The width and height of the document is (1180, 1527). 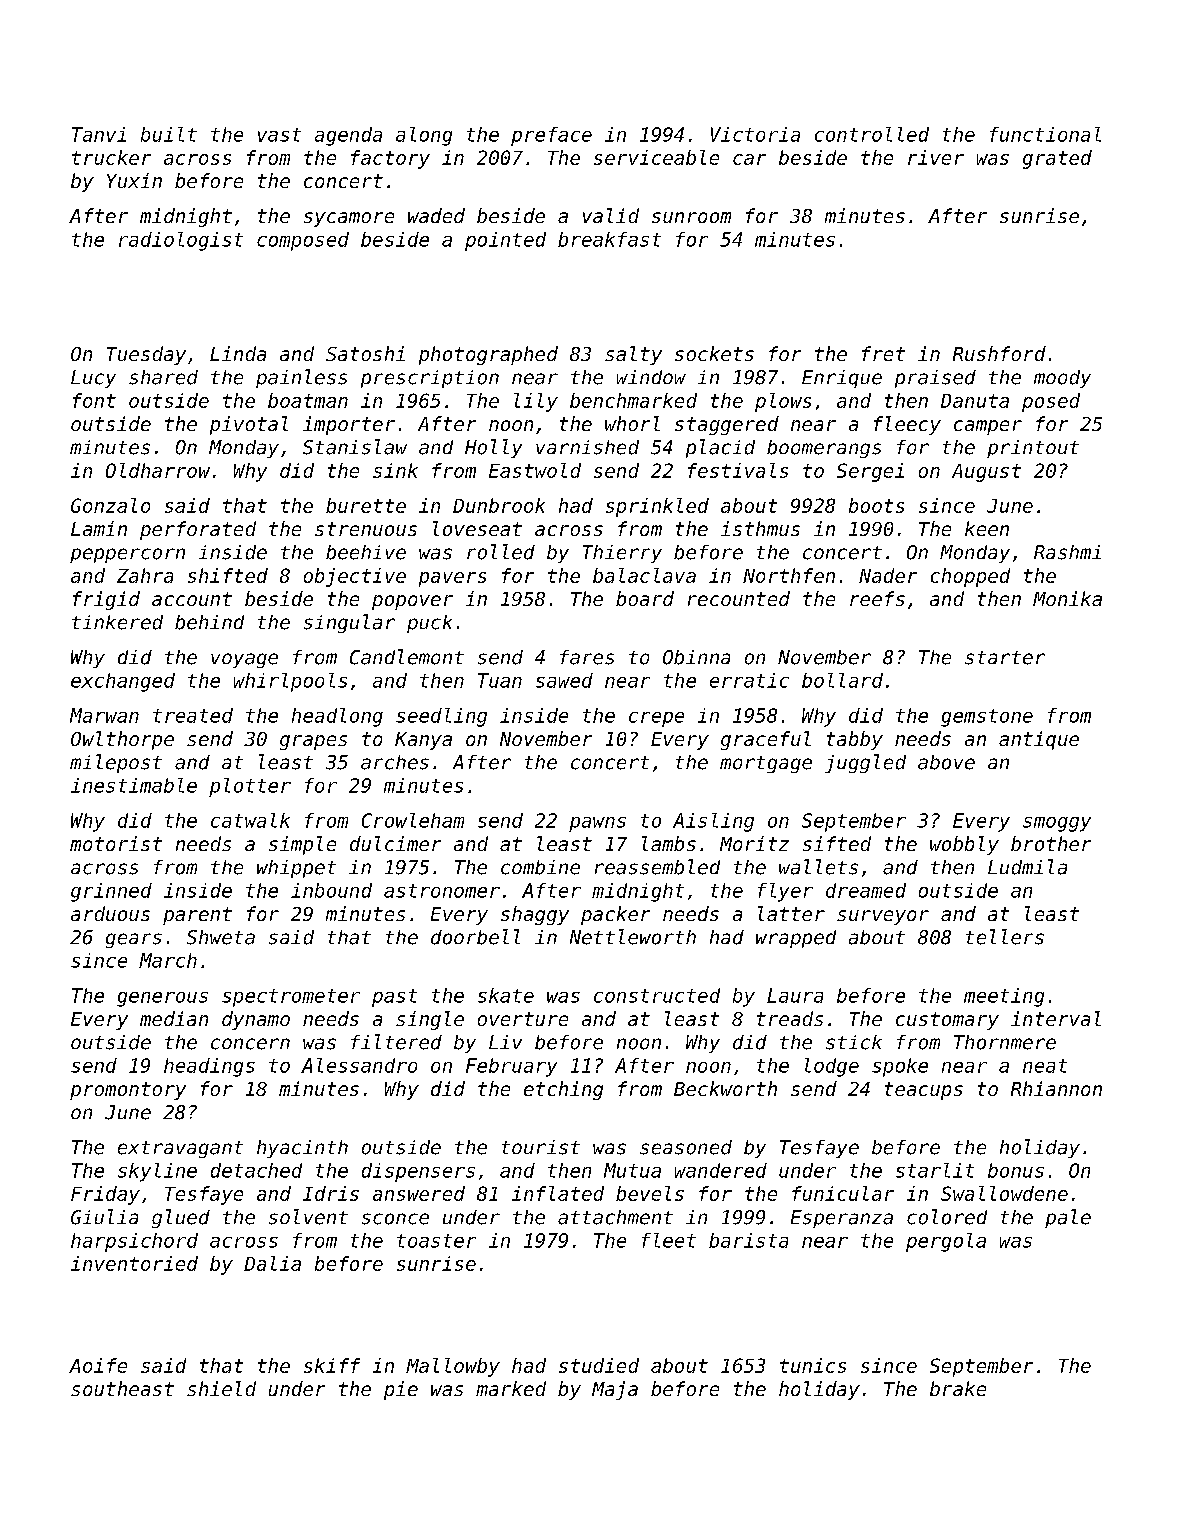 I want to click on Nettleworth, so click(x=633, y=937).
